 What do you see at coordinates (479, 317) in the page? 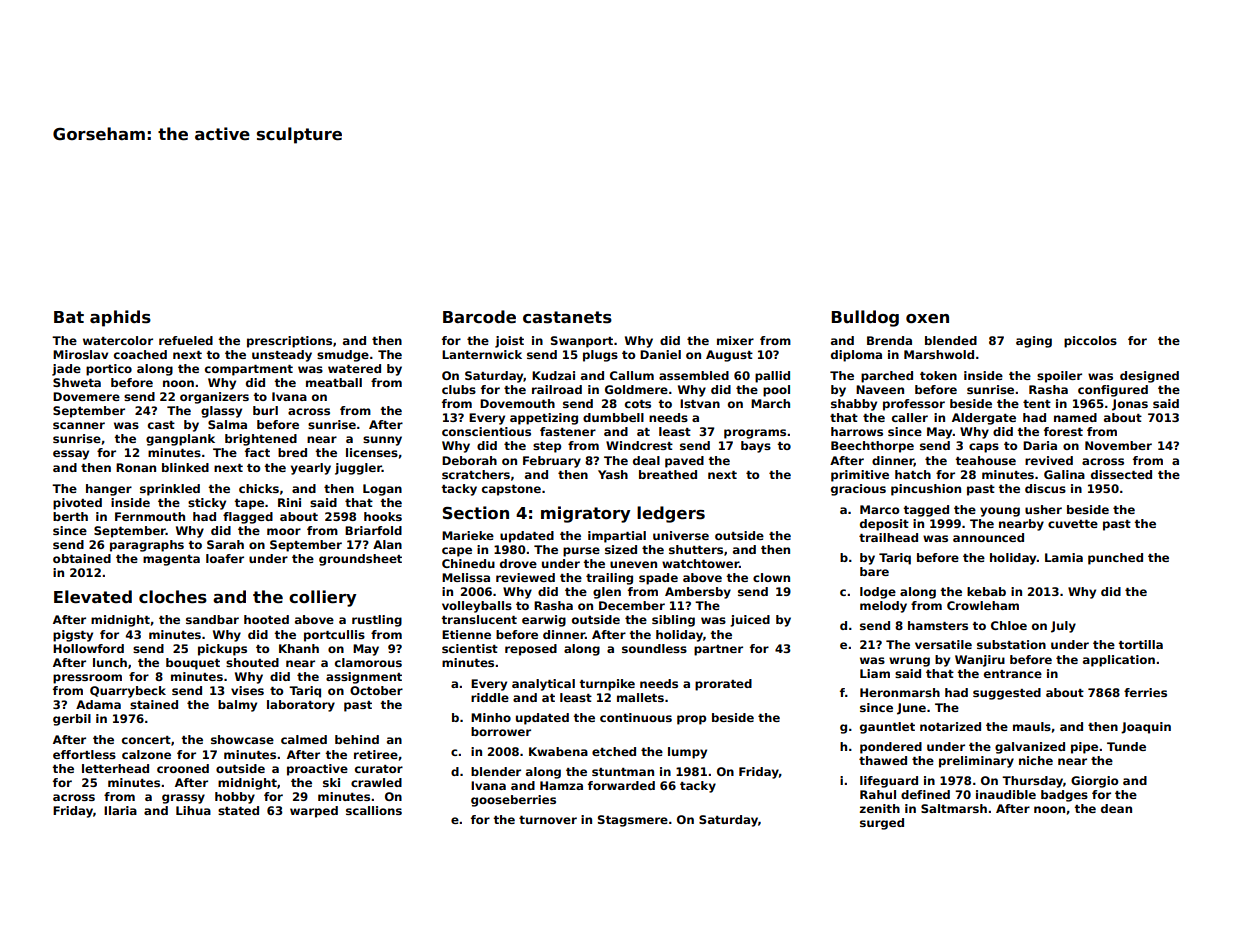
I see `Barcode` at bounding box center [479, 317].
